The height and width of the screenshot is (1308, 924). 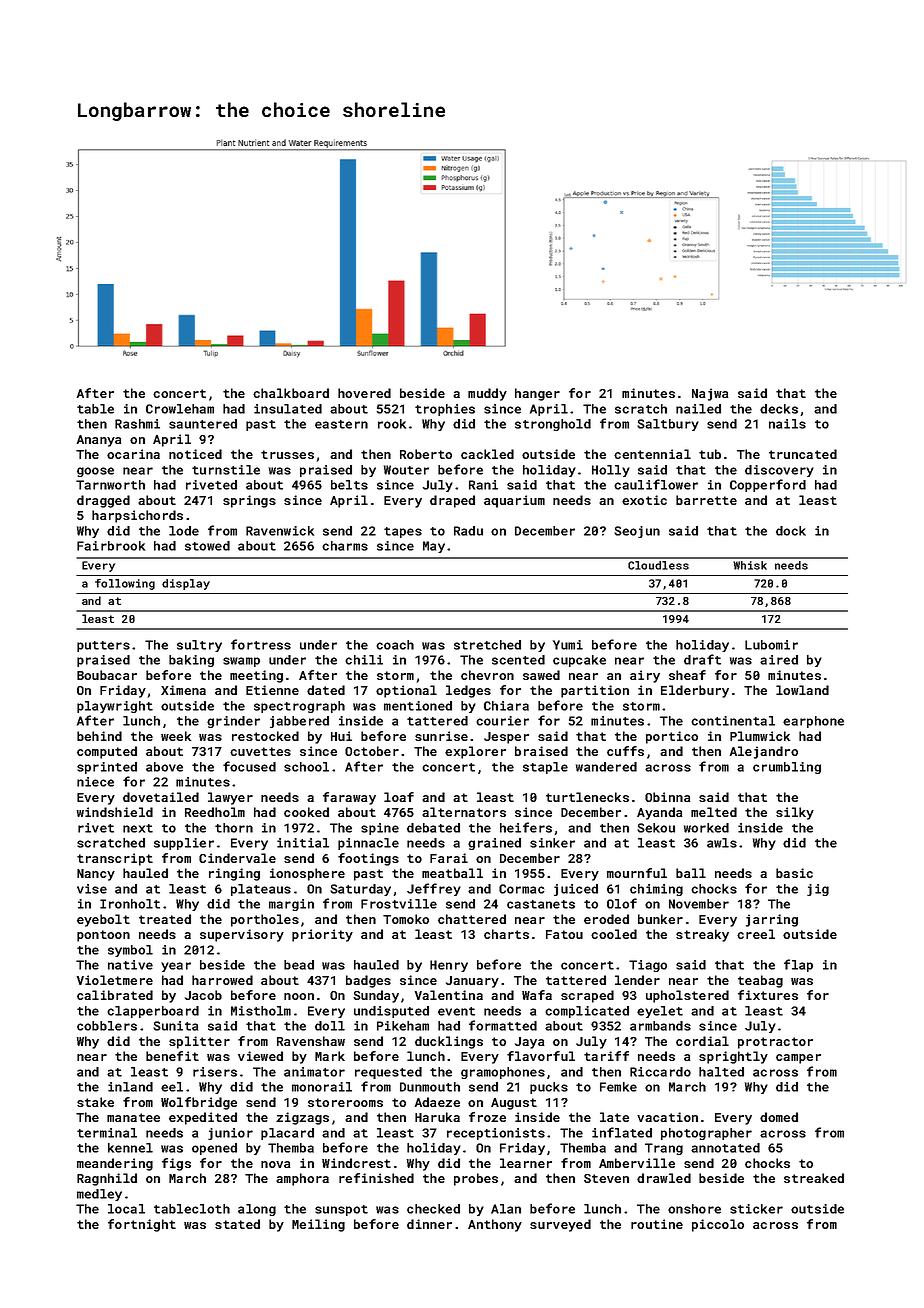 What do you see at coordinates (180, 409) in the screenshot?
I see `Crowleham` at bounding box center [180, 409].
